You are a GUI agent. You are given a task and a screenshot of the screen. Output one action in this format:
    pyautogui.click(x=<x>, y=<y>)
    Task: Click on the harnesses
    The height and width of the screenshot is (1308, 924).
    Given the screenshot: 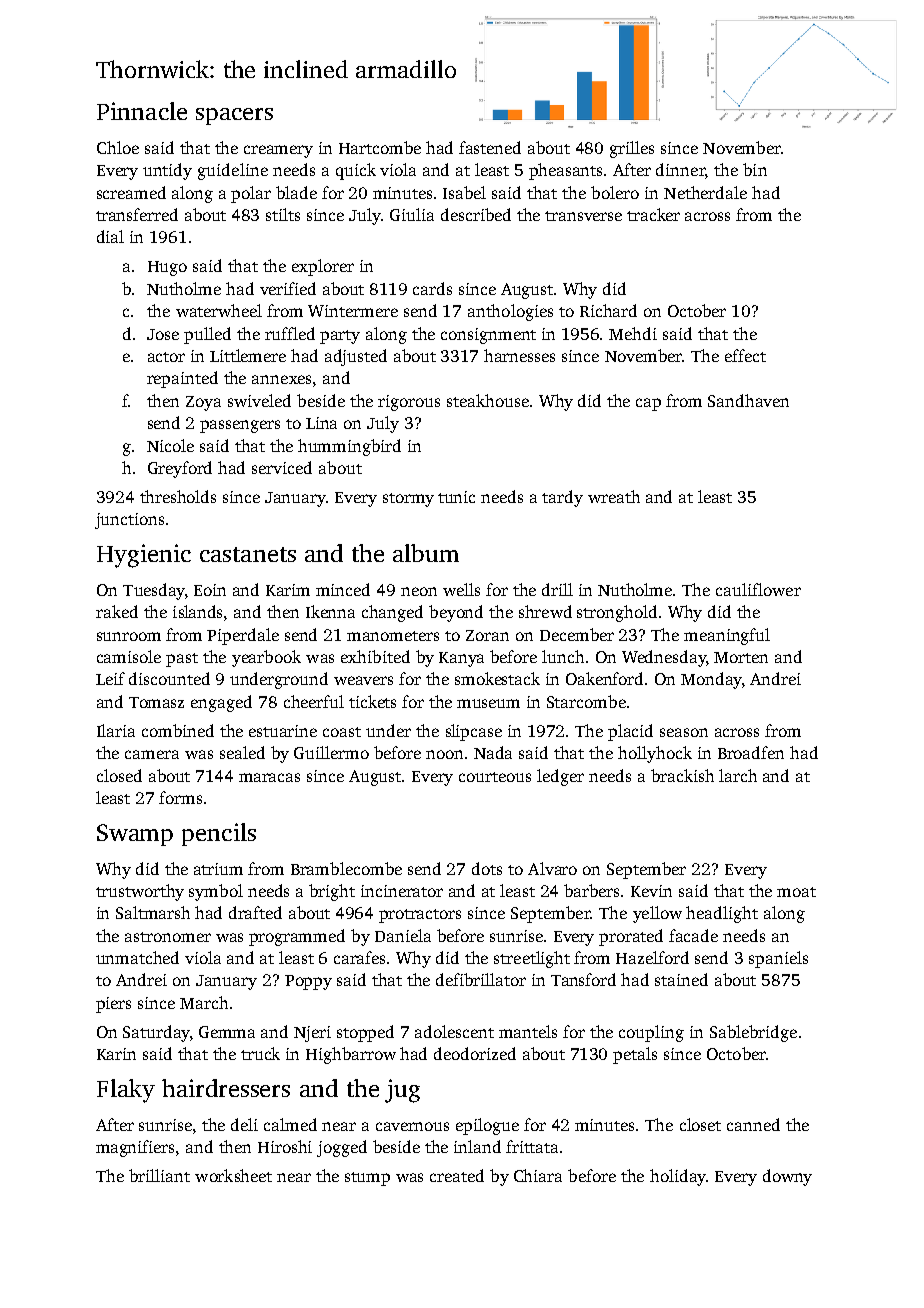 What is the action you would take?
    pyautogui.click(x=519, y=355)
